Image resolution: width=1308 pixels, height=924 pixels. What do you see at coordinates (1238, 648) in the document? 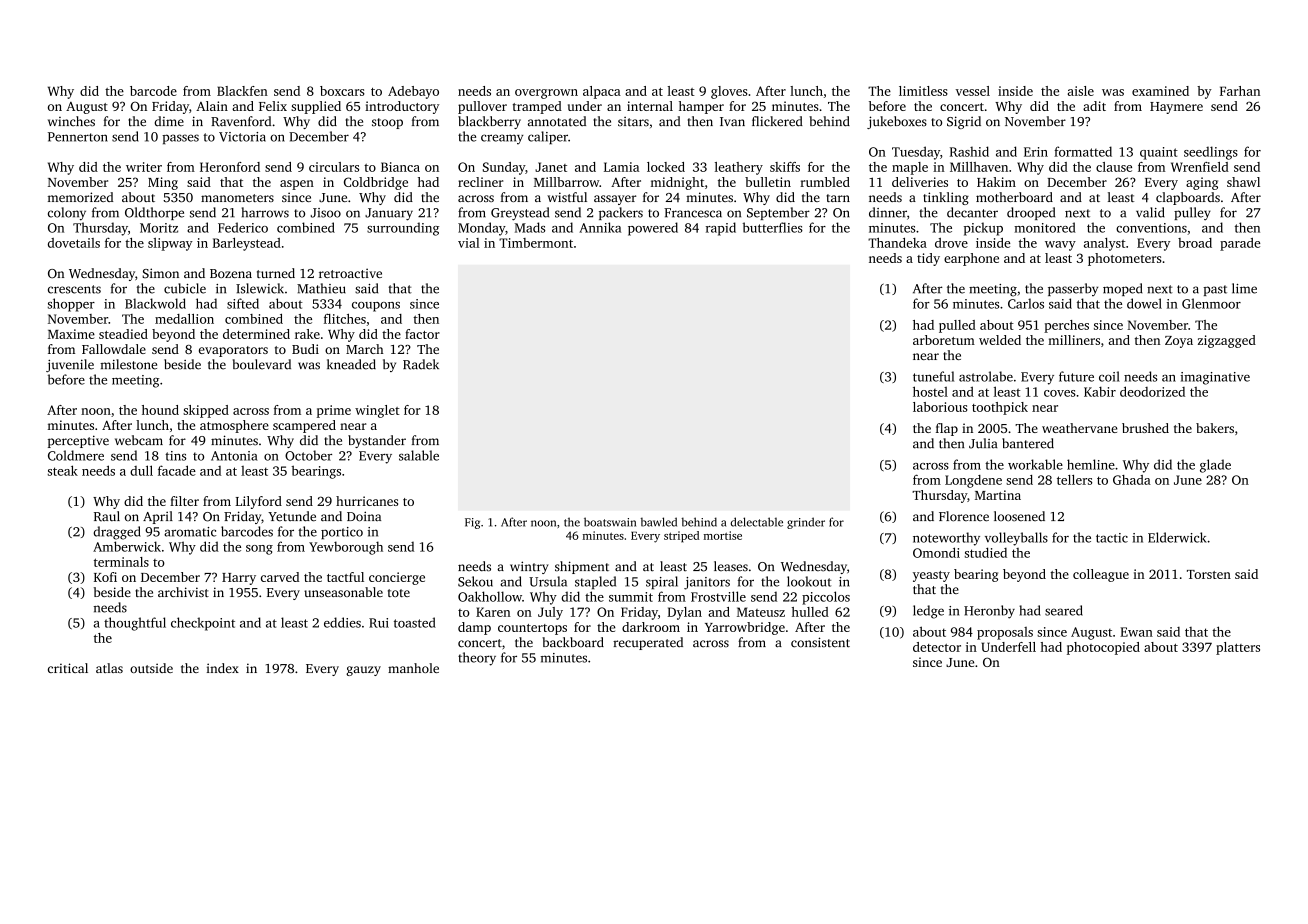
I see `platters` at bounding box center [1238, 648].
